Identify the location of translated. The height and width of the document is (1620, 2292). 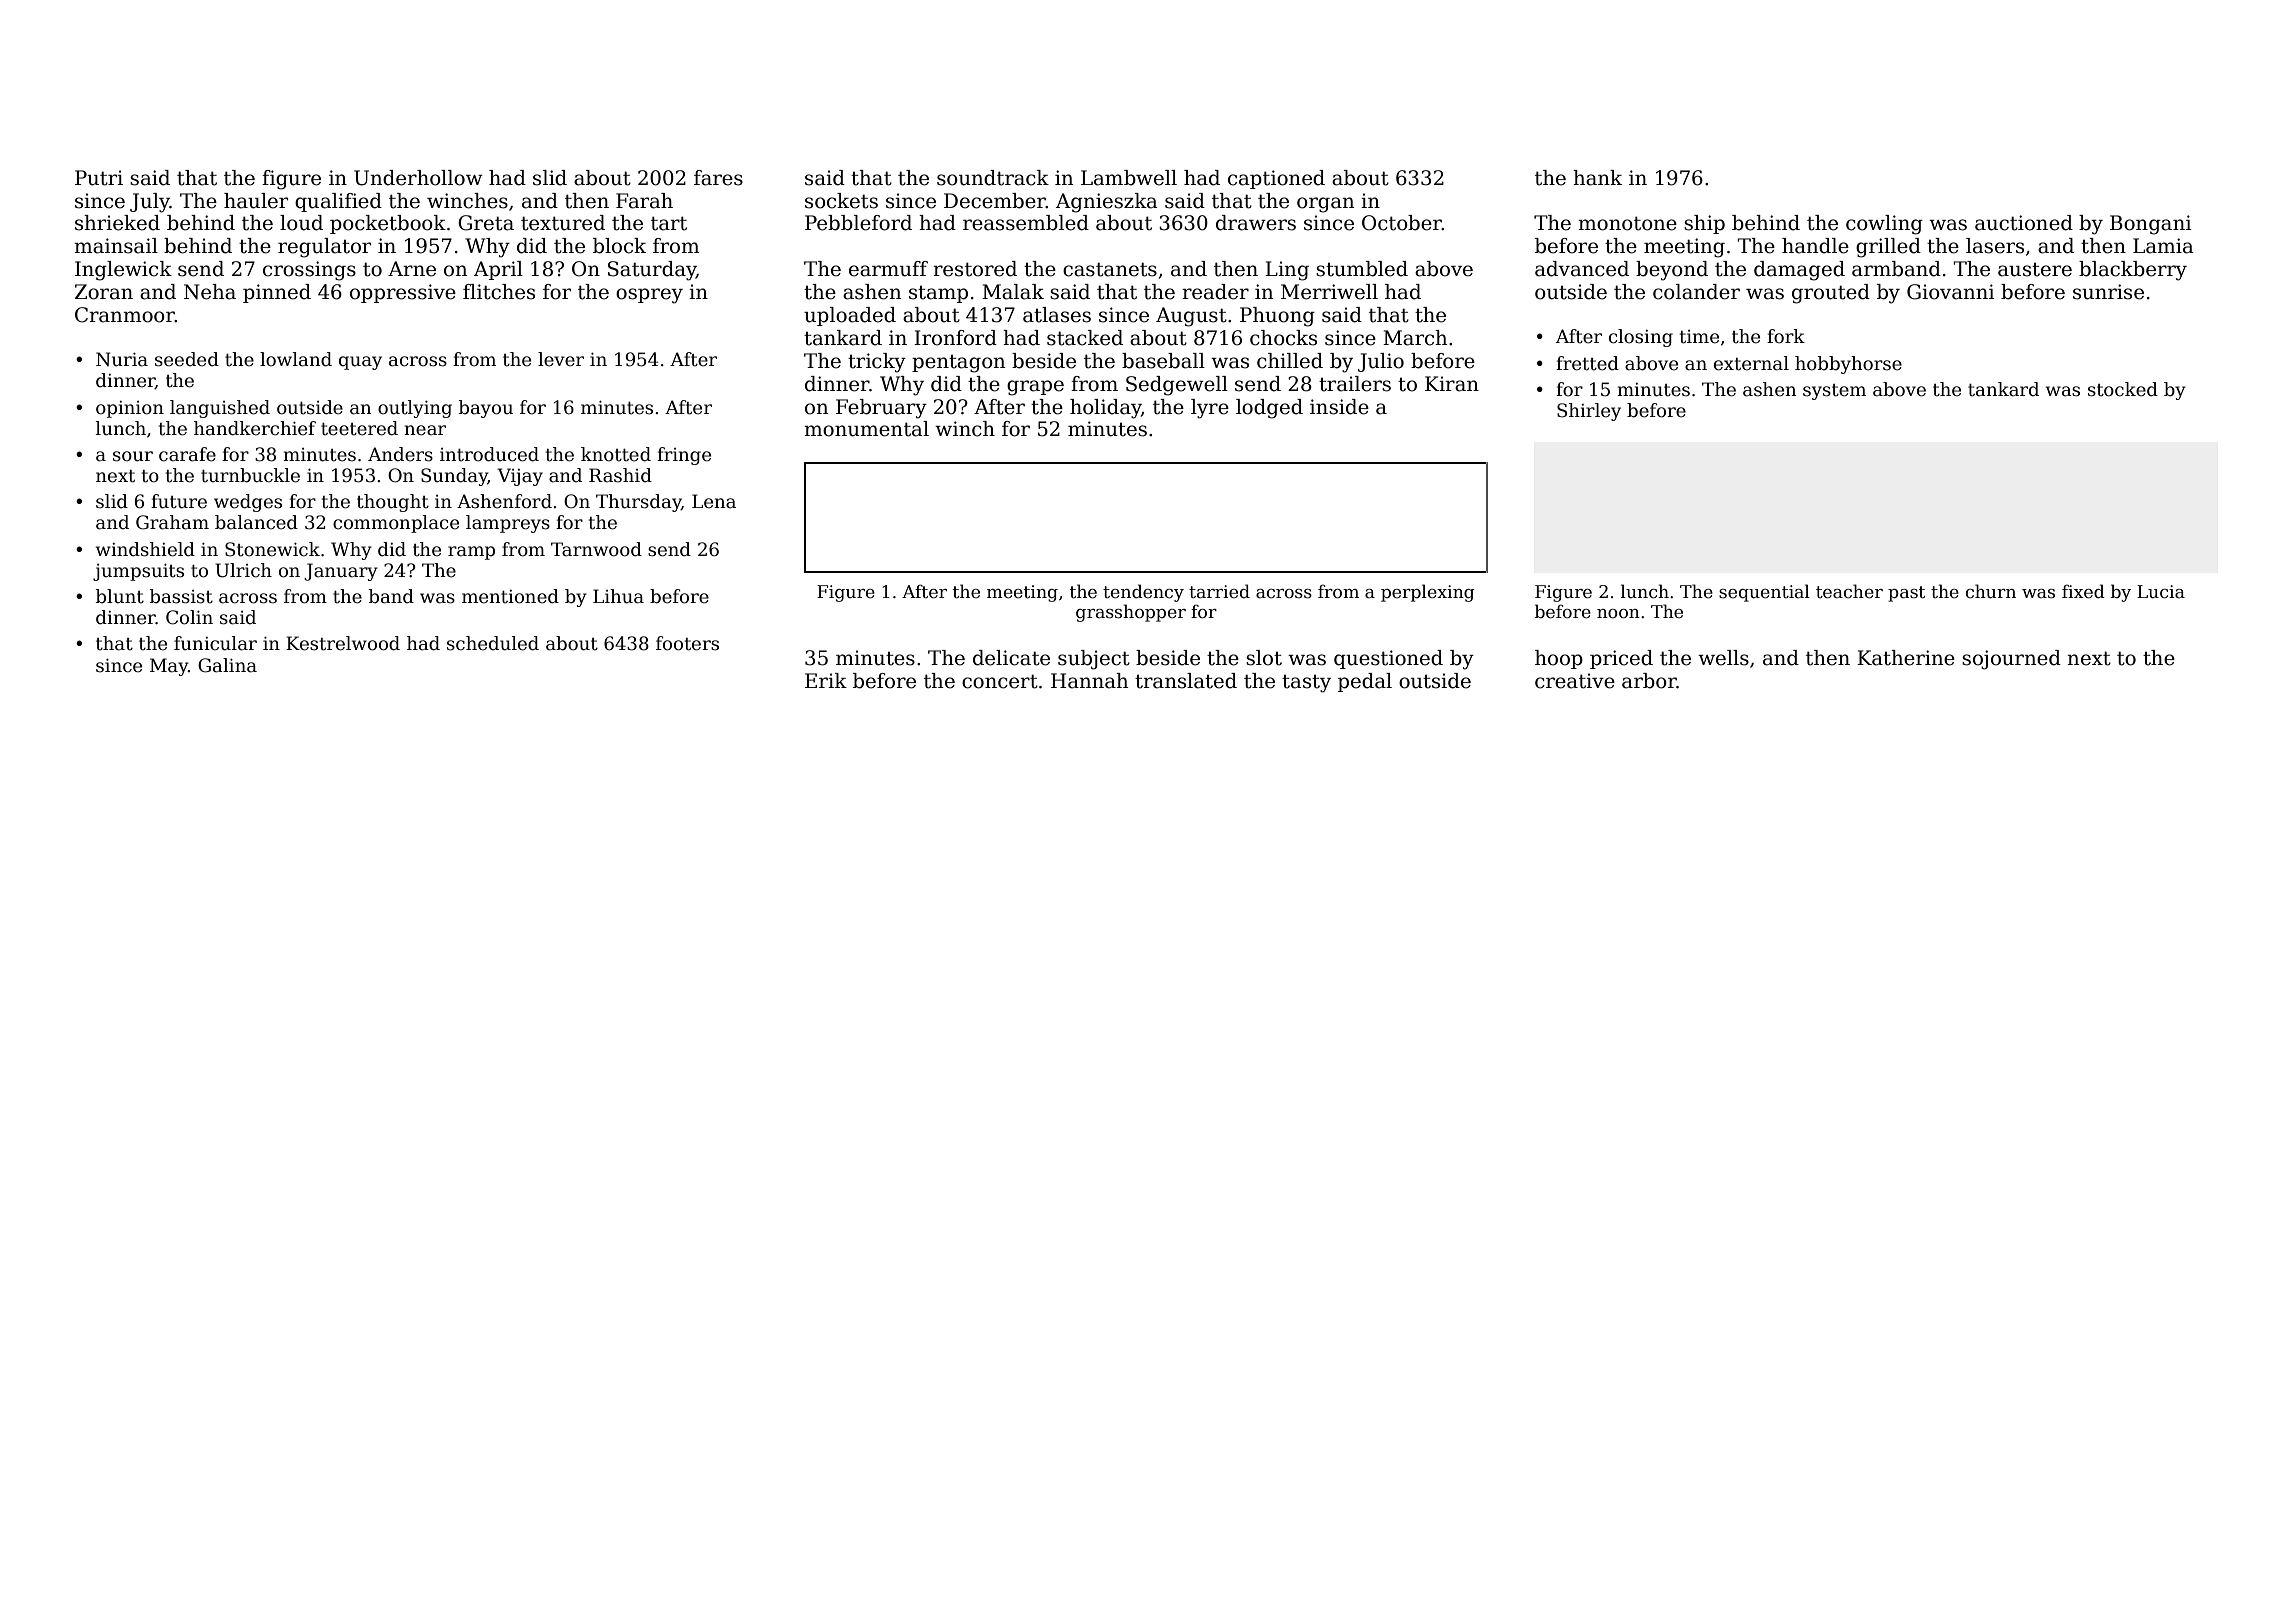
(1186, 681).
